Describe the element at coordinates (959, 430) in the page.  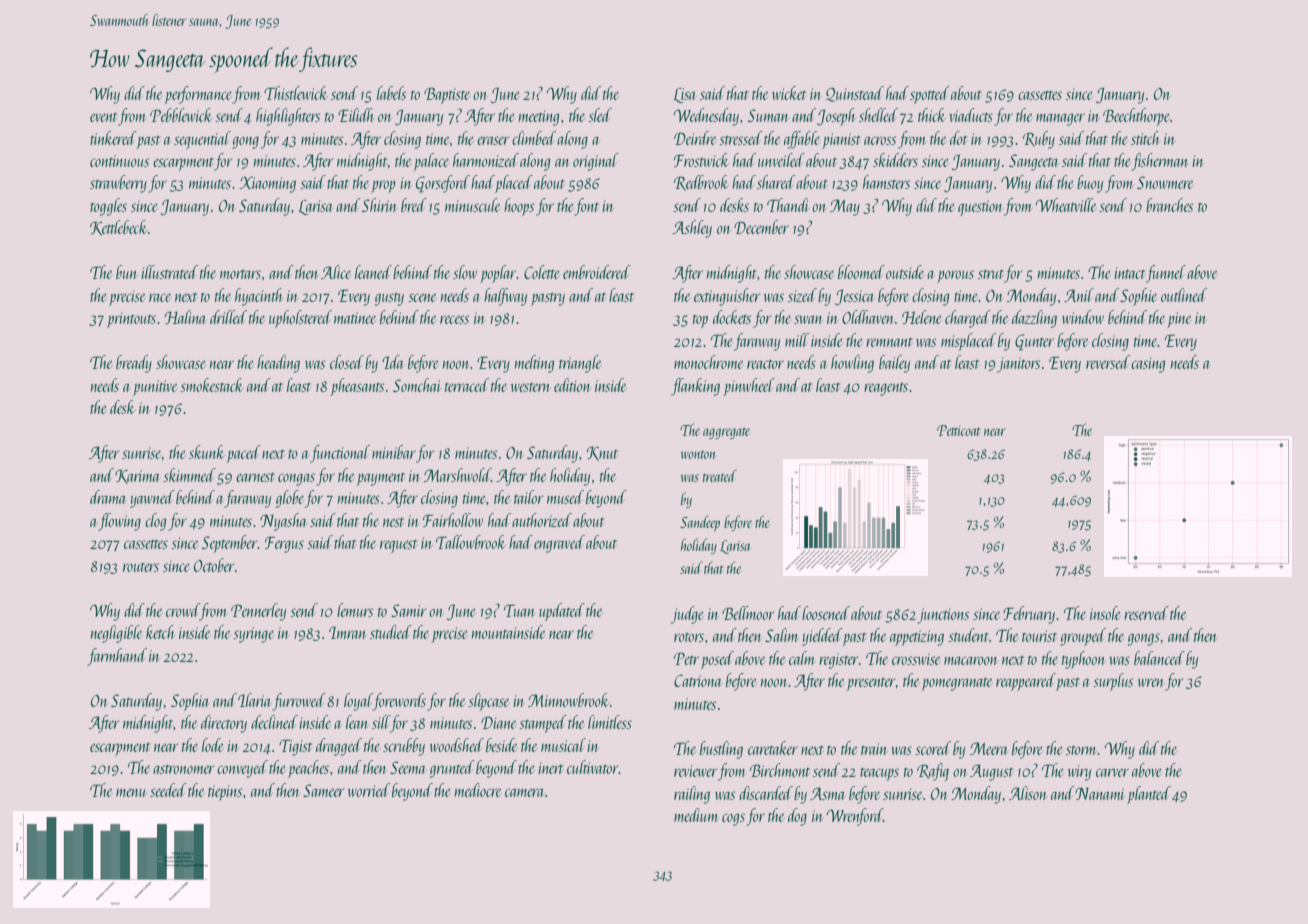
I see `Petticoat` at that location.
